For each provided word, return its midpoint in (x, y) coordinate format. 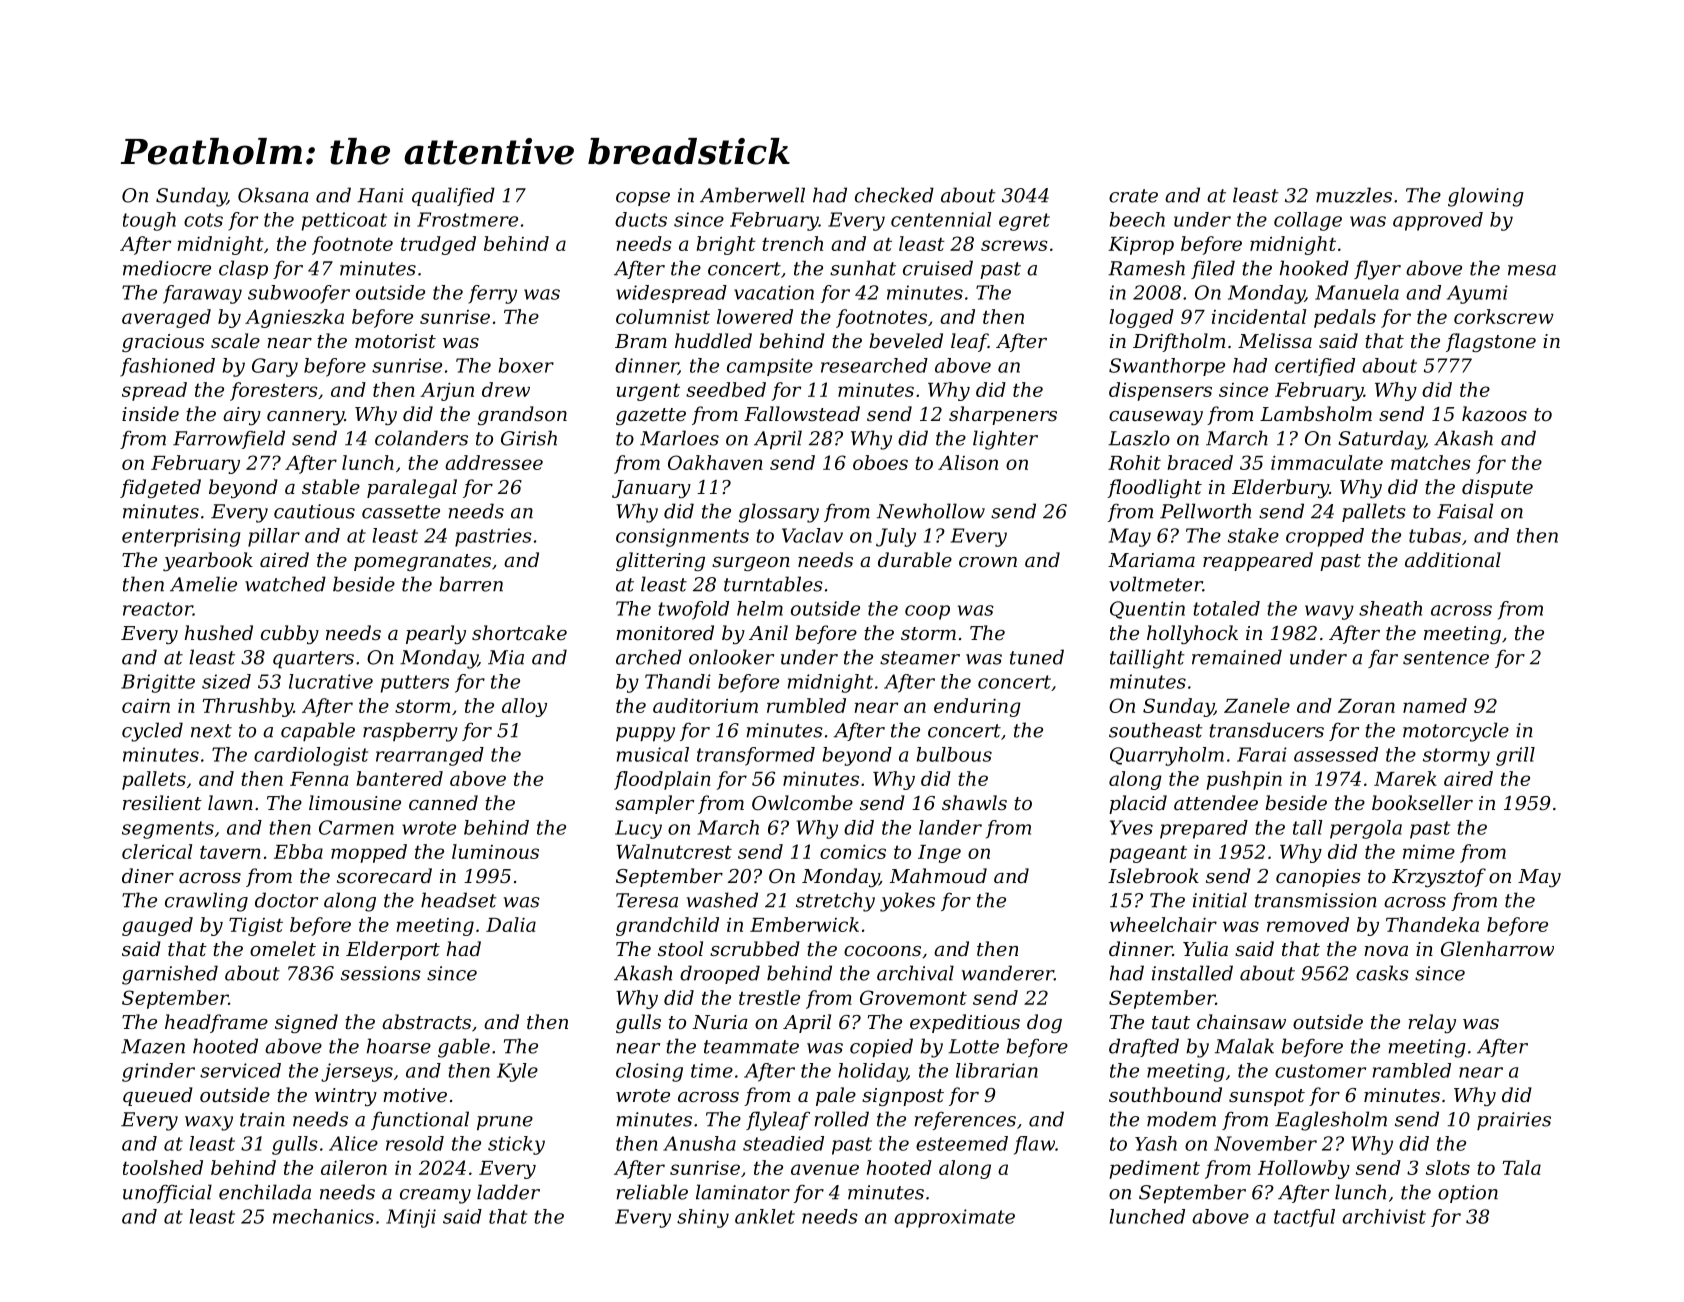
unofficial (167, 1193)
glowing (1486, 197)
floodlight (1154, 488)
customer (1320, 1071)
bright (726, 245)
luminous (495, 851)
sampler (654, 804)
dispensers (1160, 391)
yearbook (208, 561)
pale (836, 1096)
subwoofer (299, 294)
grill (1515, 756)
